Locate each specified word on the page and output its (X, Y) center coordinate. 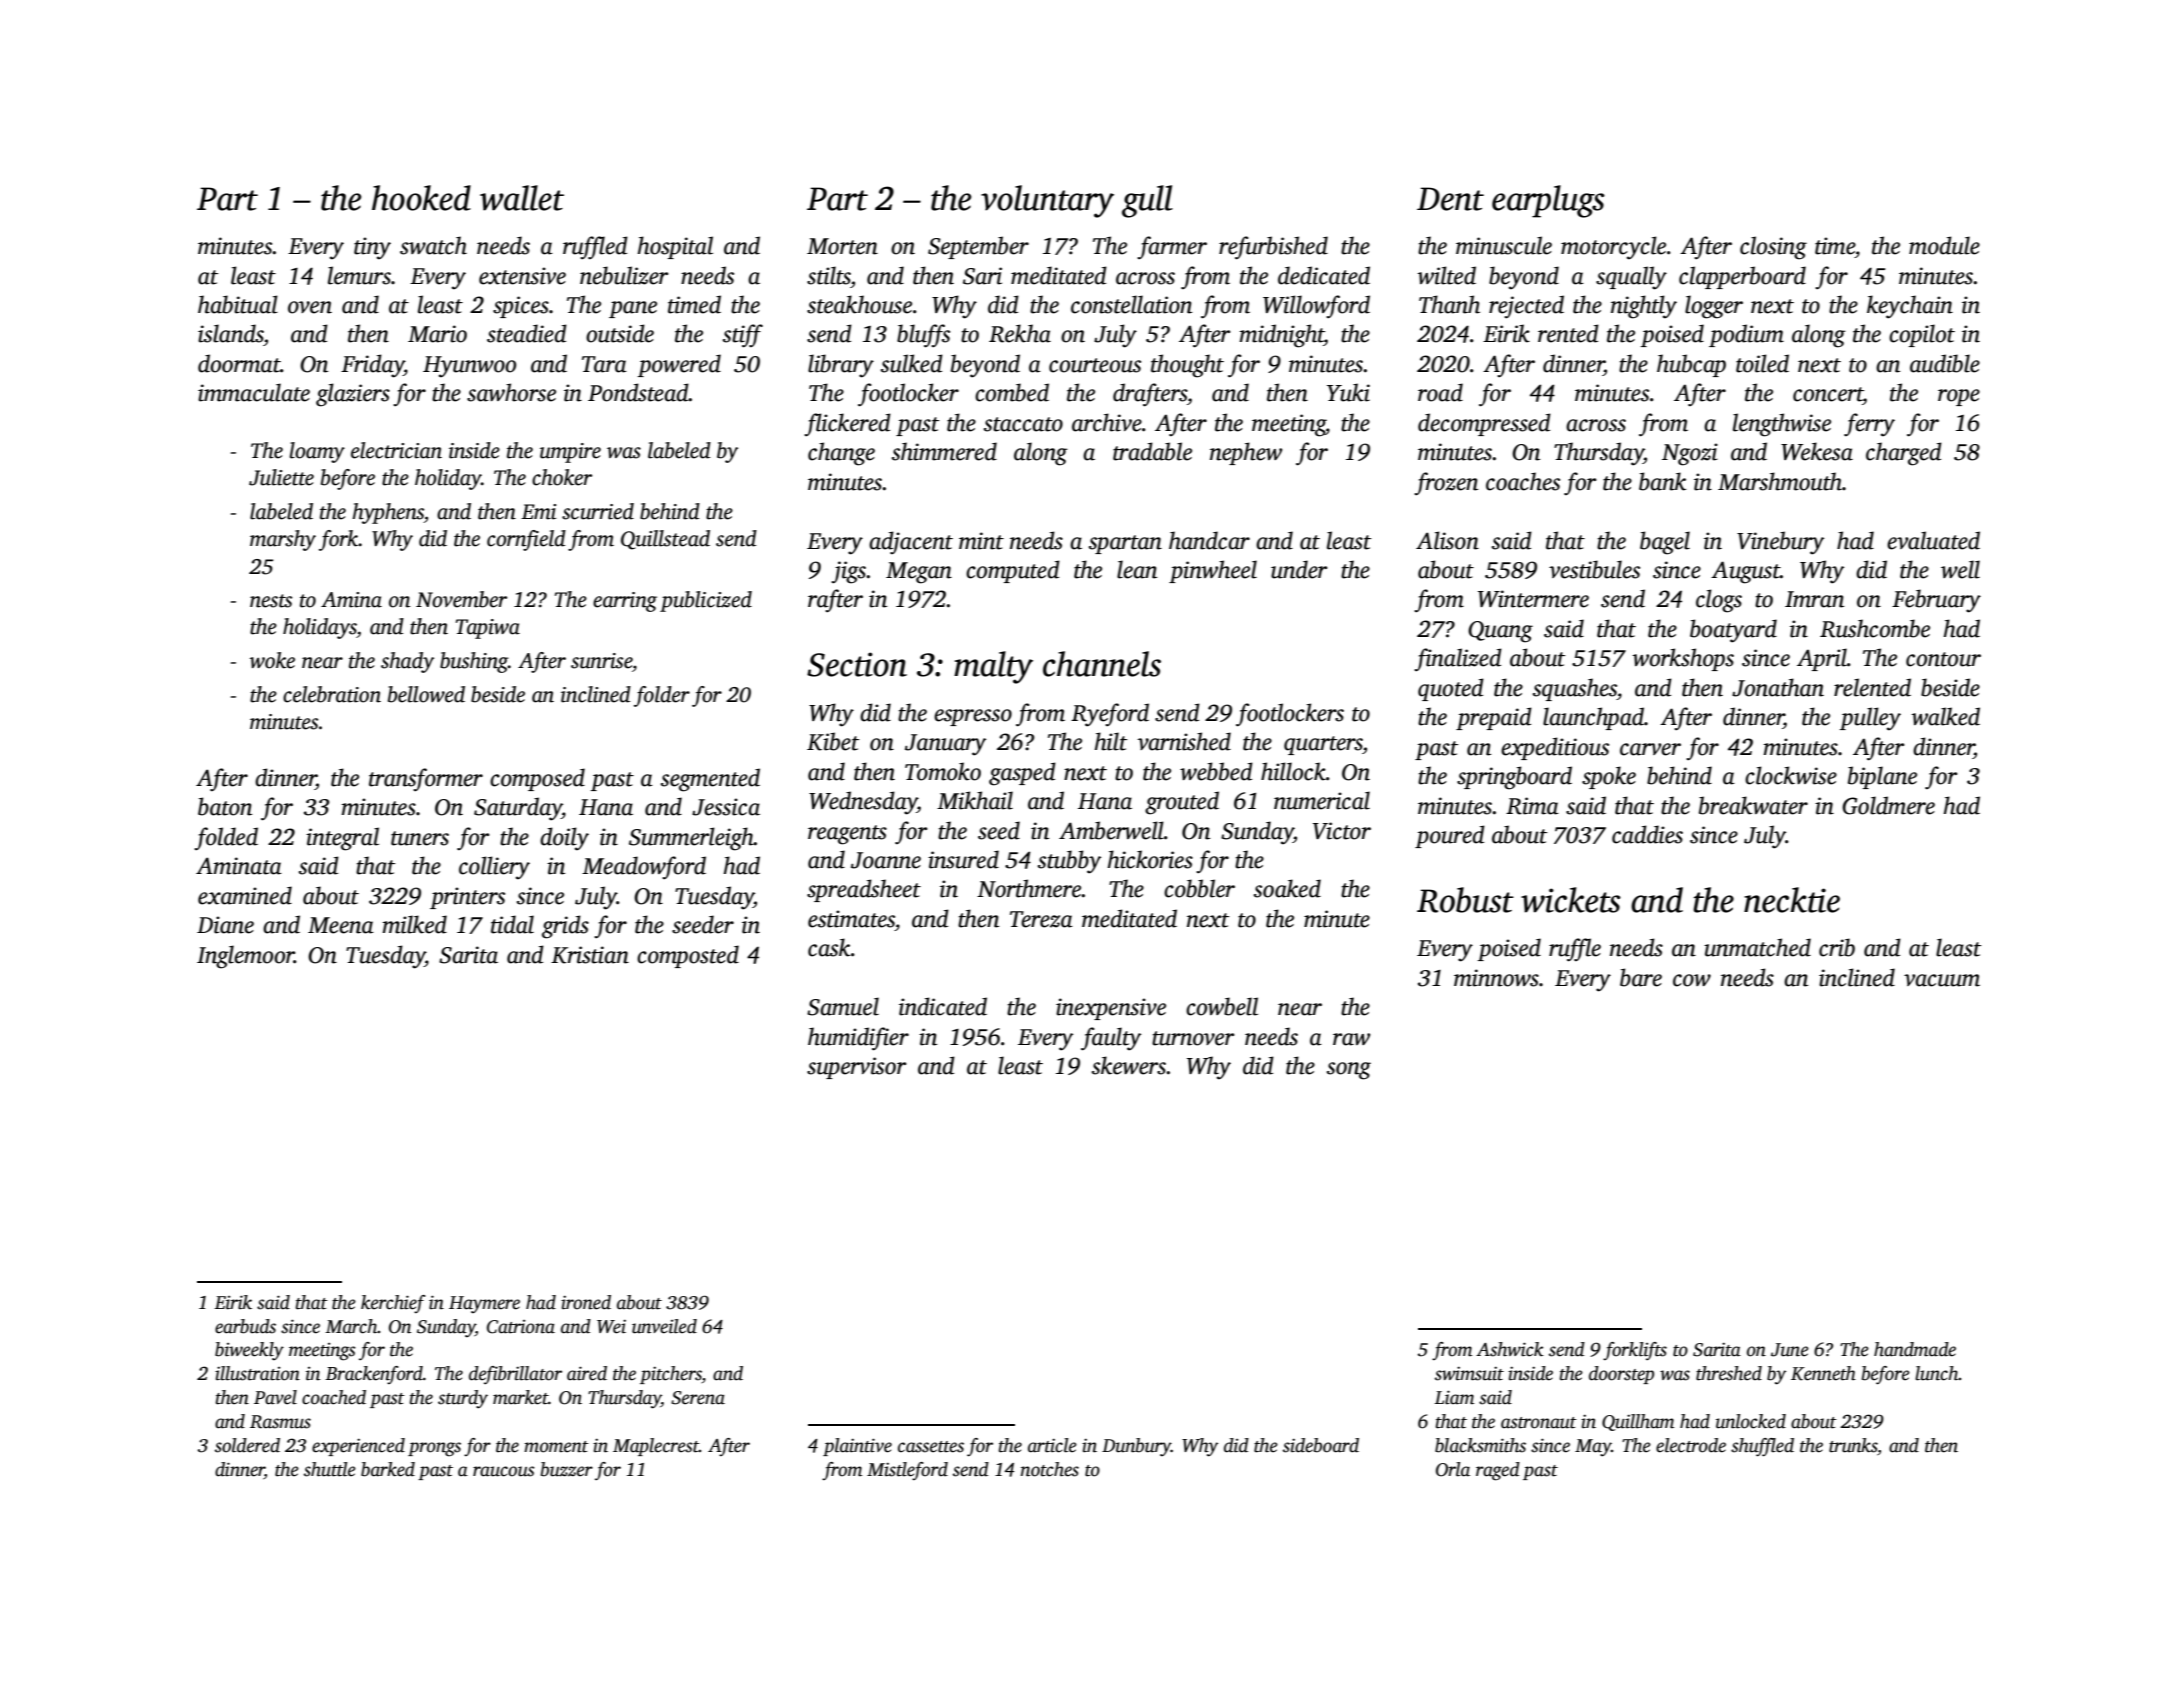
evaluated (1933, 540)
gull (1147, 201)
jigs (848, 572)
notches (1050, 1469)
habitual (238, 304)
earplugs (1548, 201)
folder (662, 696)
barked (388, 1469)
